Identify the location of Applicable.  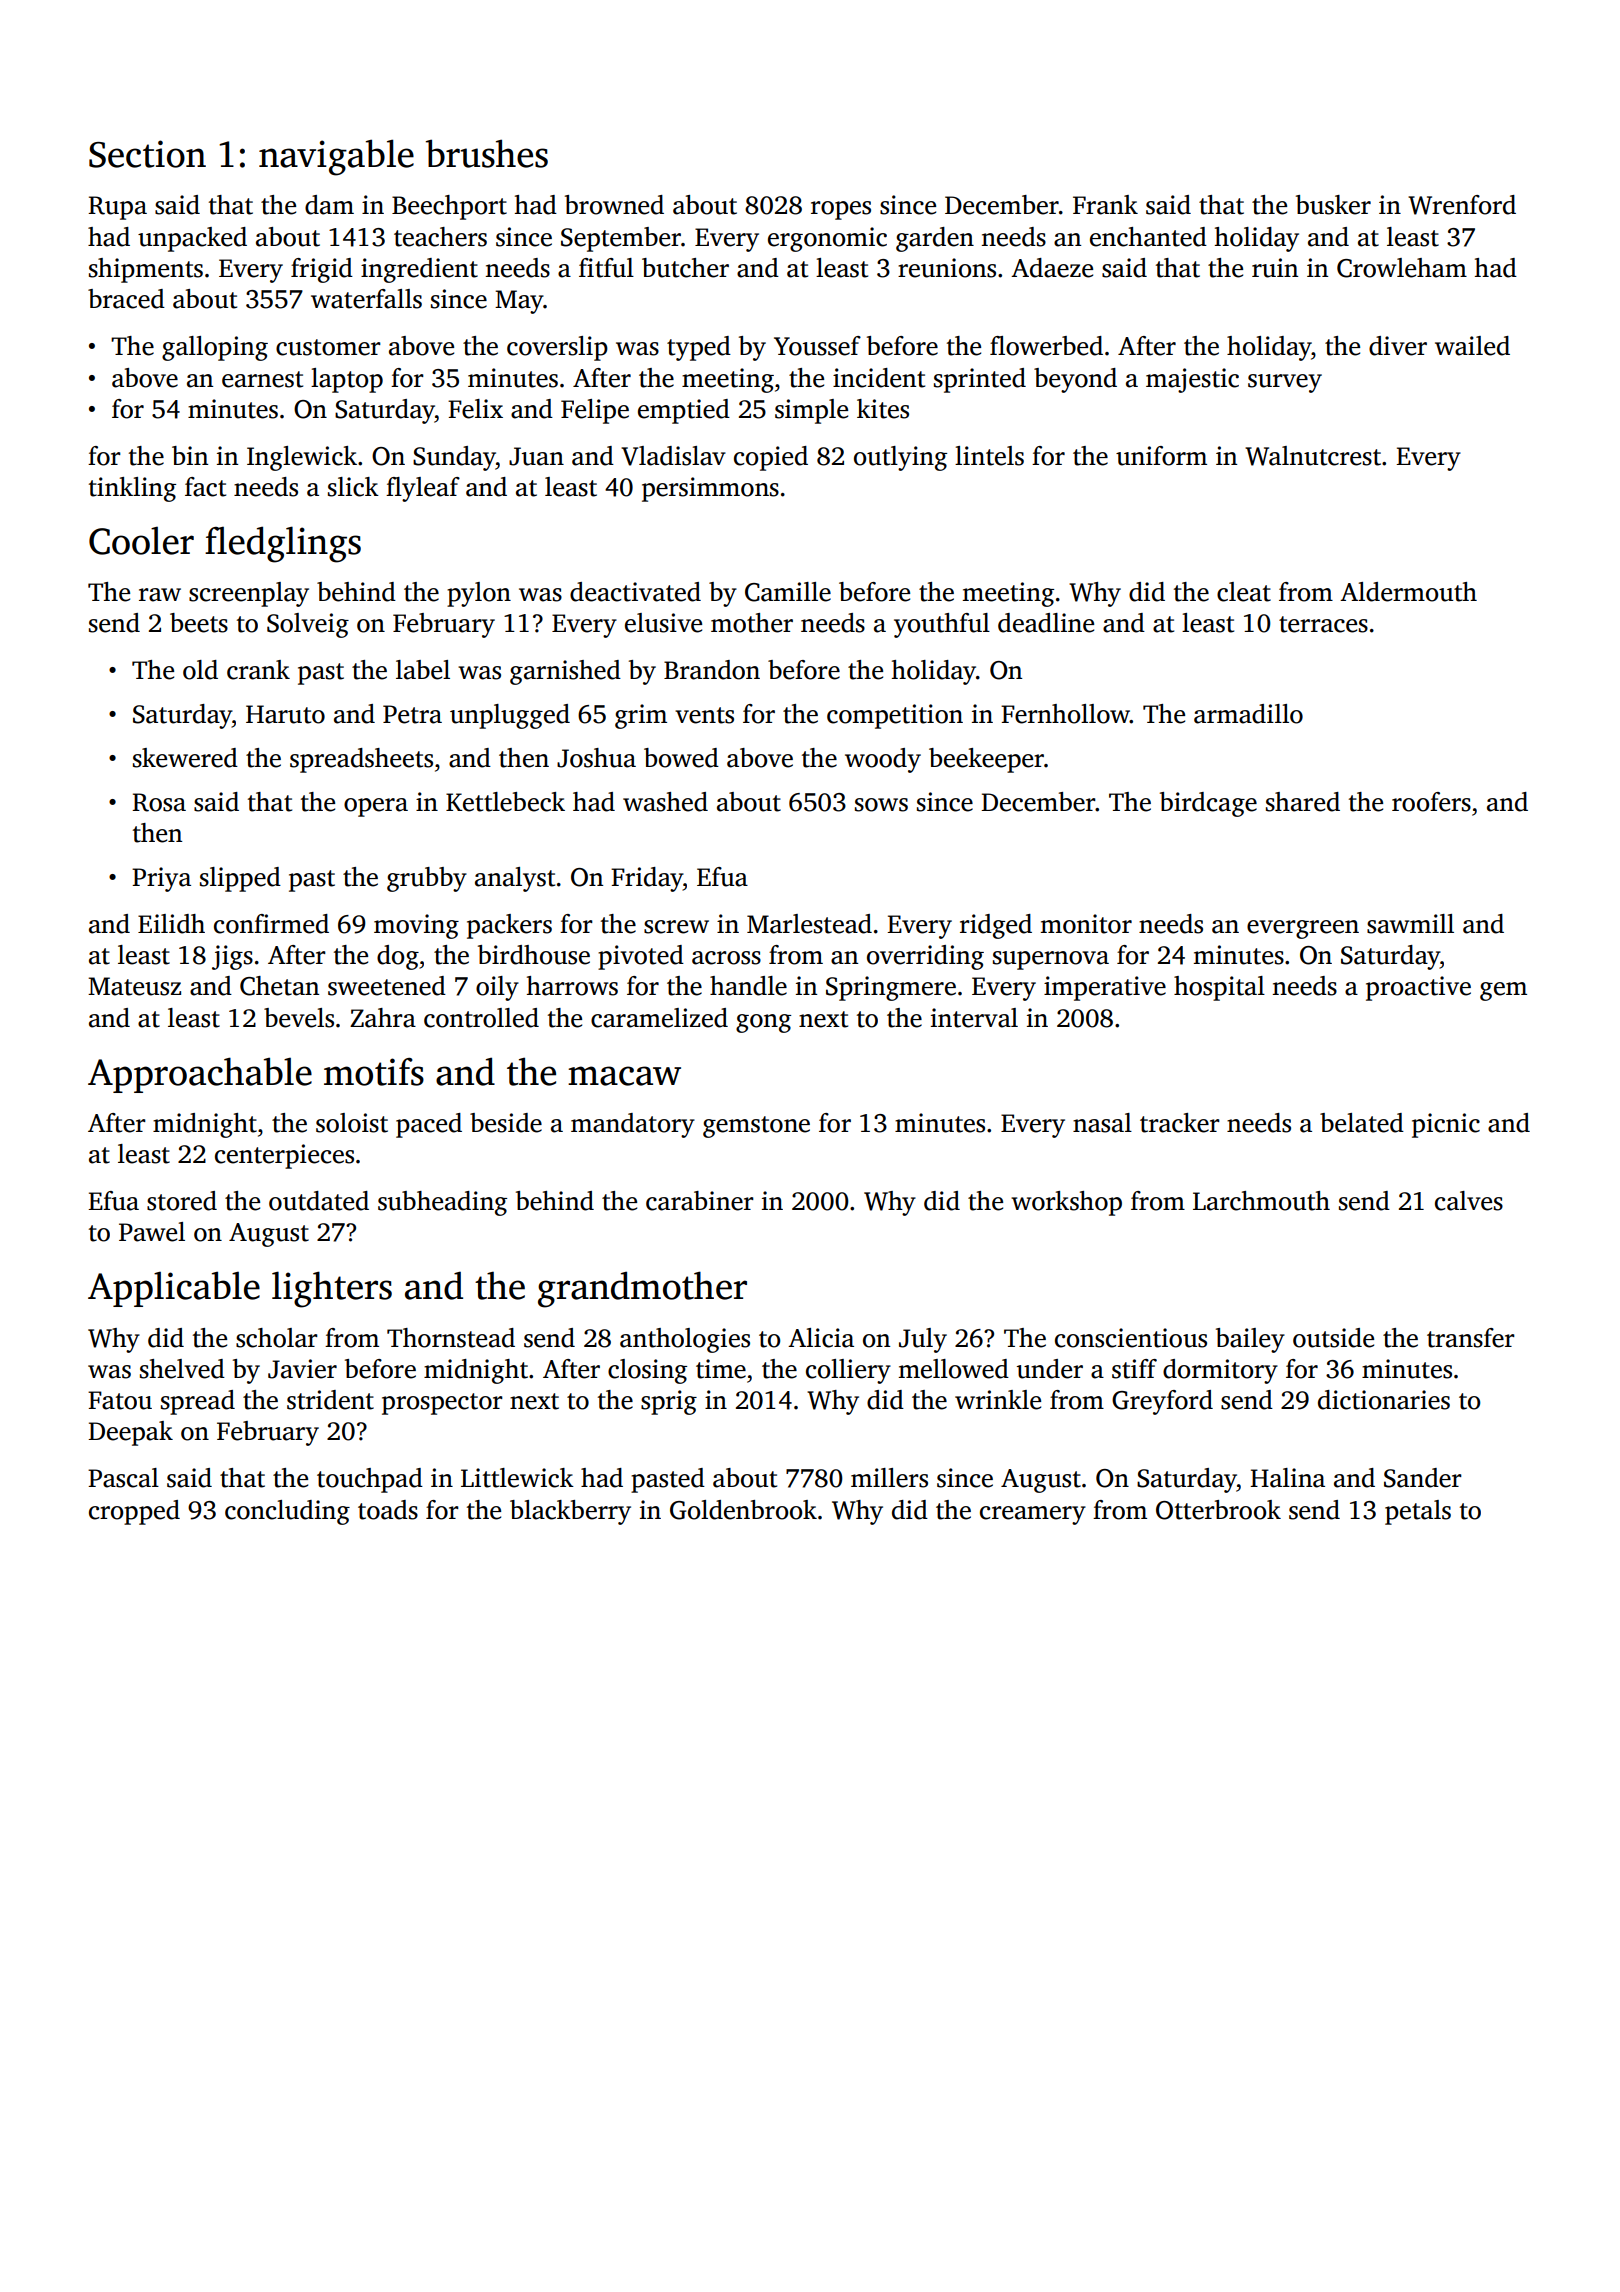
(174, 1289).
